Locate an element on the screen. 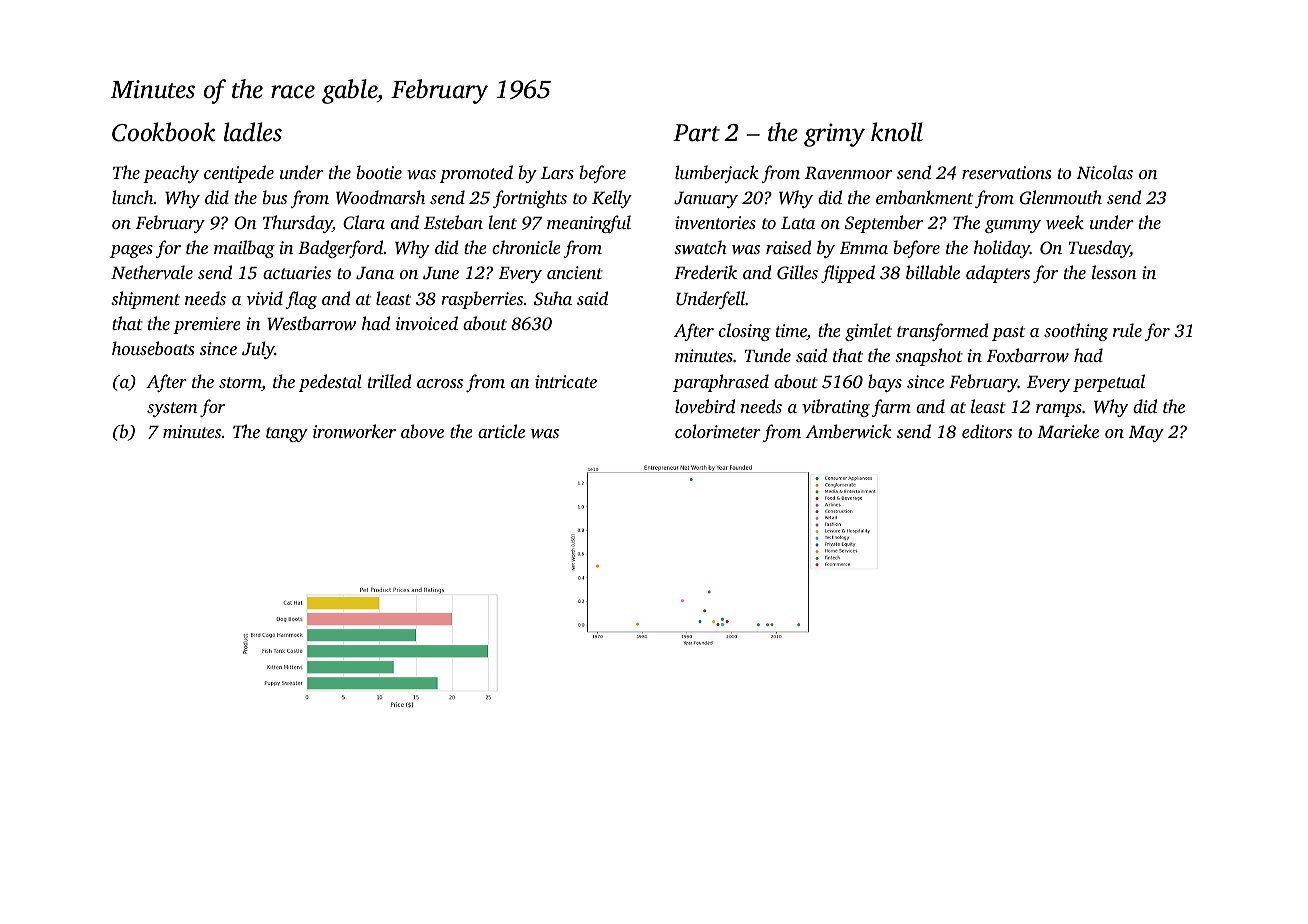 The image size is (1308, 924). holiday is located at coordinates (1002, 249).
